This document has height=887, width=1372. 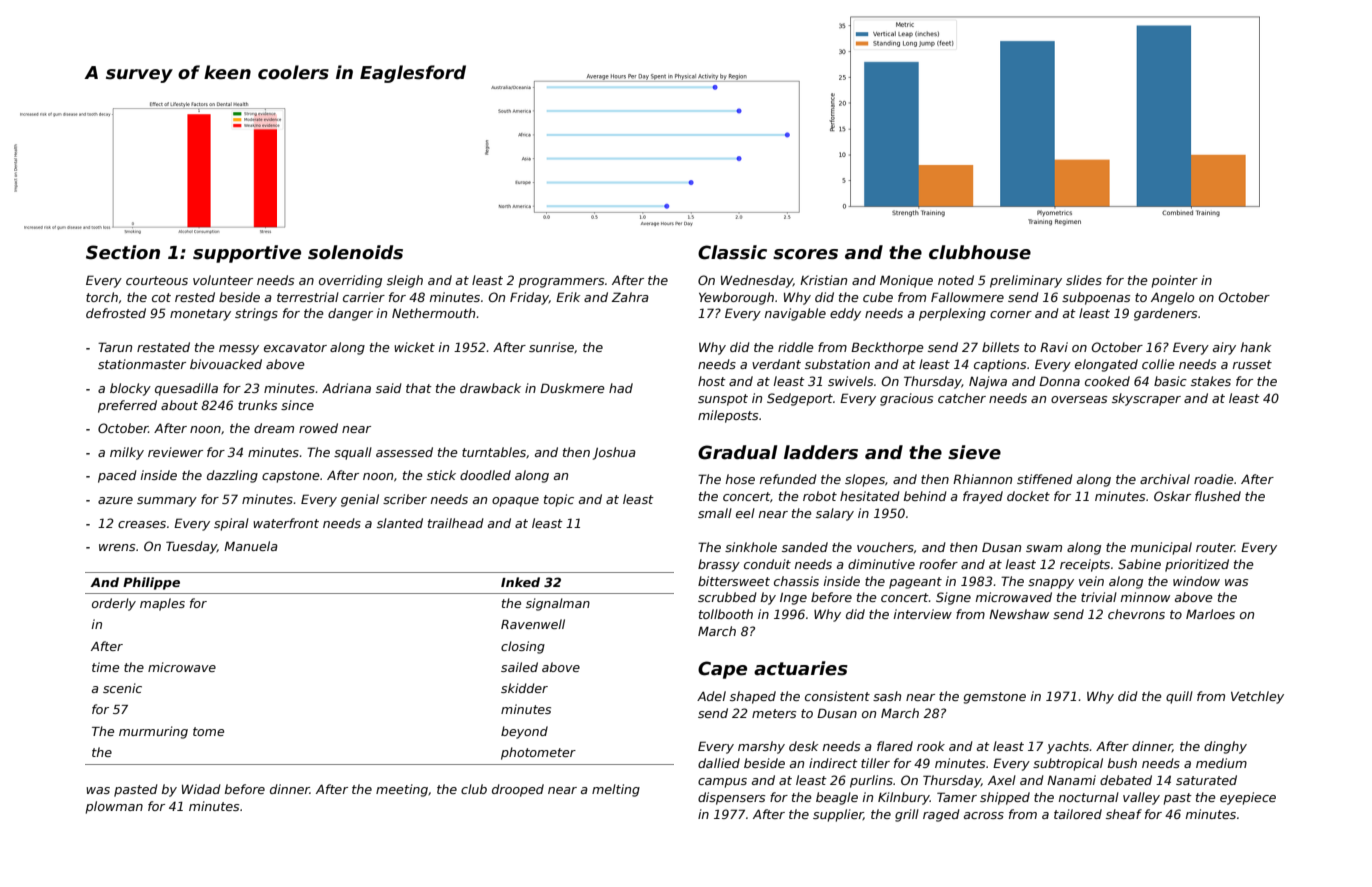 I want to click on Section, so click(x=123, y=252).
